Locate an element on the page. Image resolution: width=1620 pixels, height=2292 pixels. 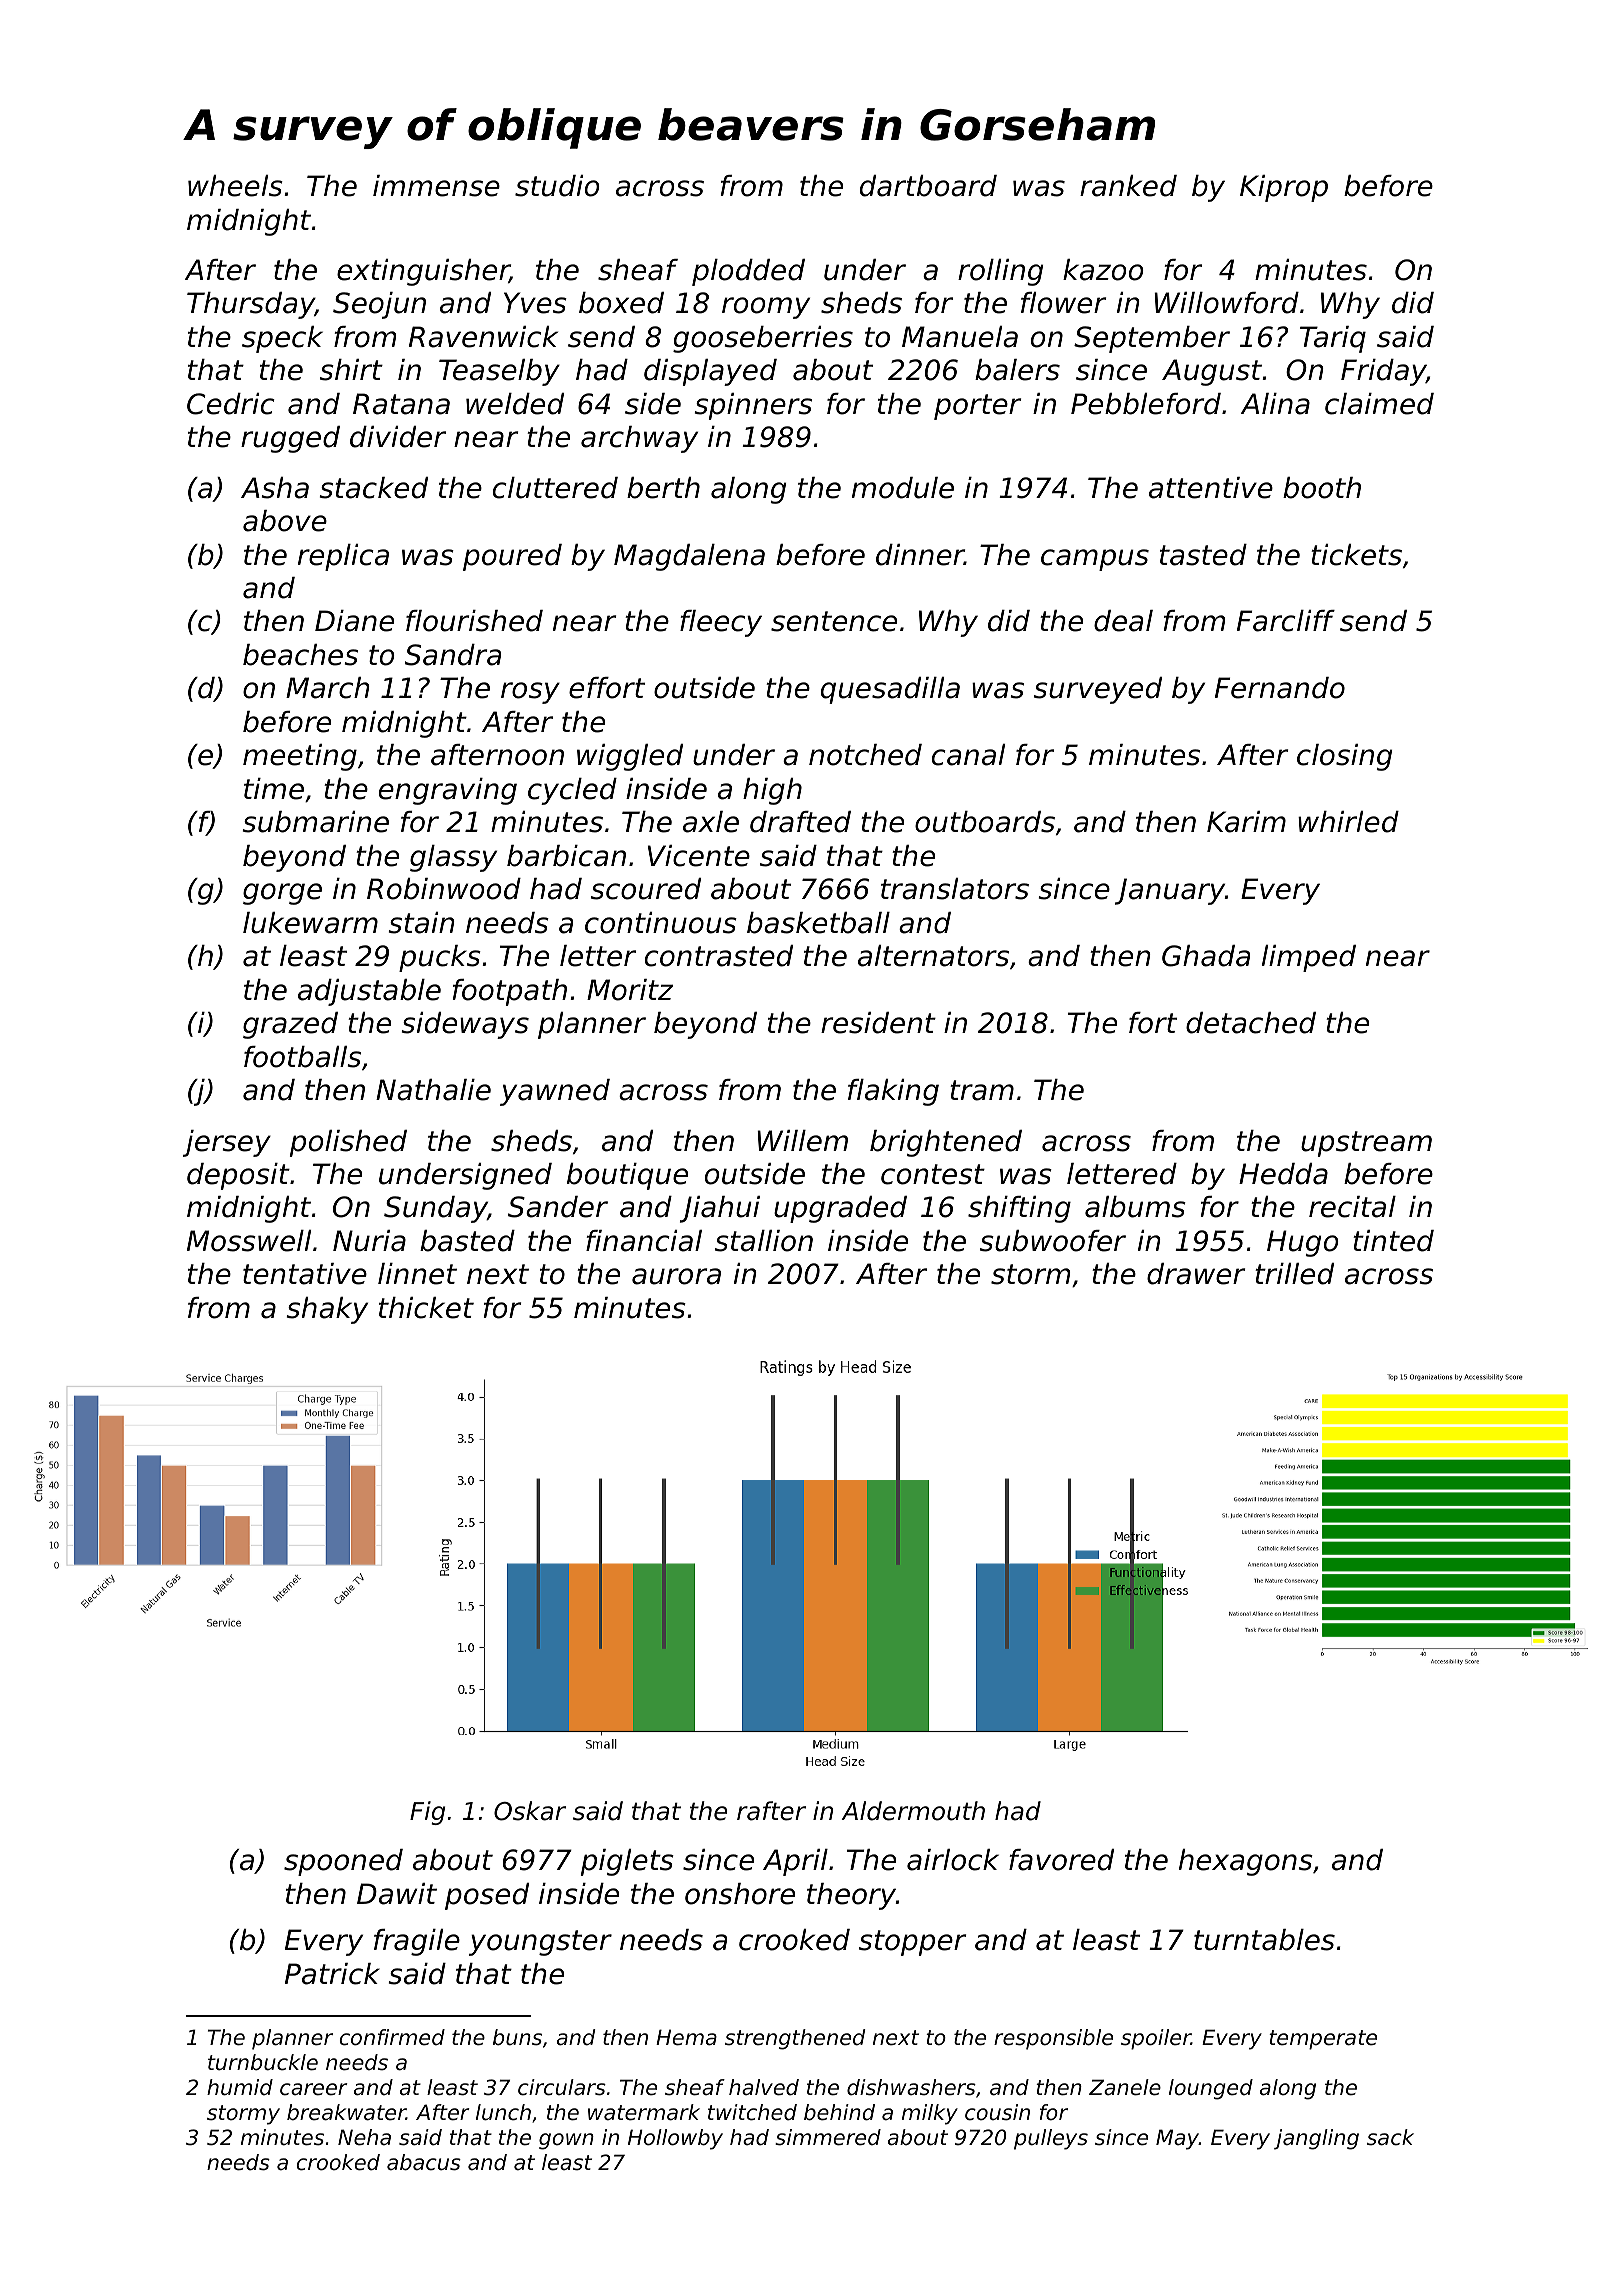
wheels is located at coordinates (235, 186).
